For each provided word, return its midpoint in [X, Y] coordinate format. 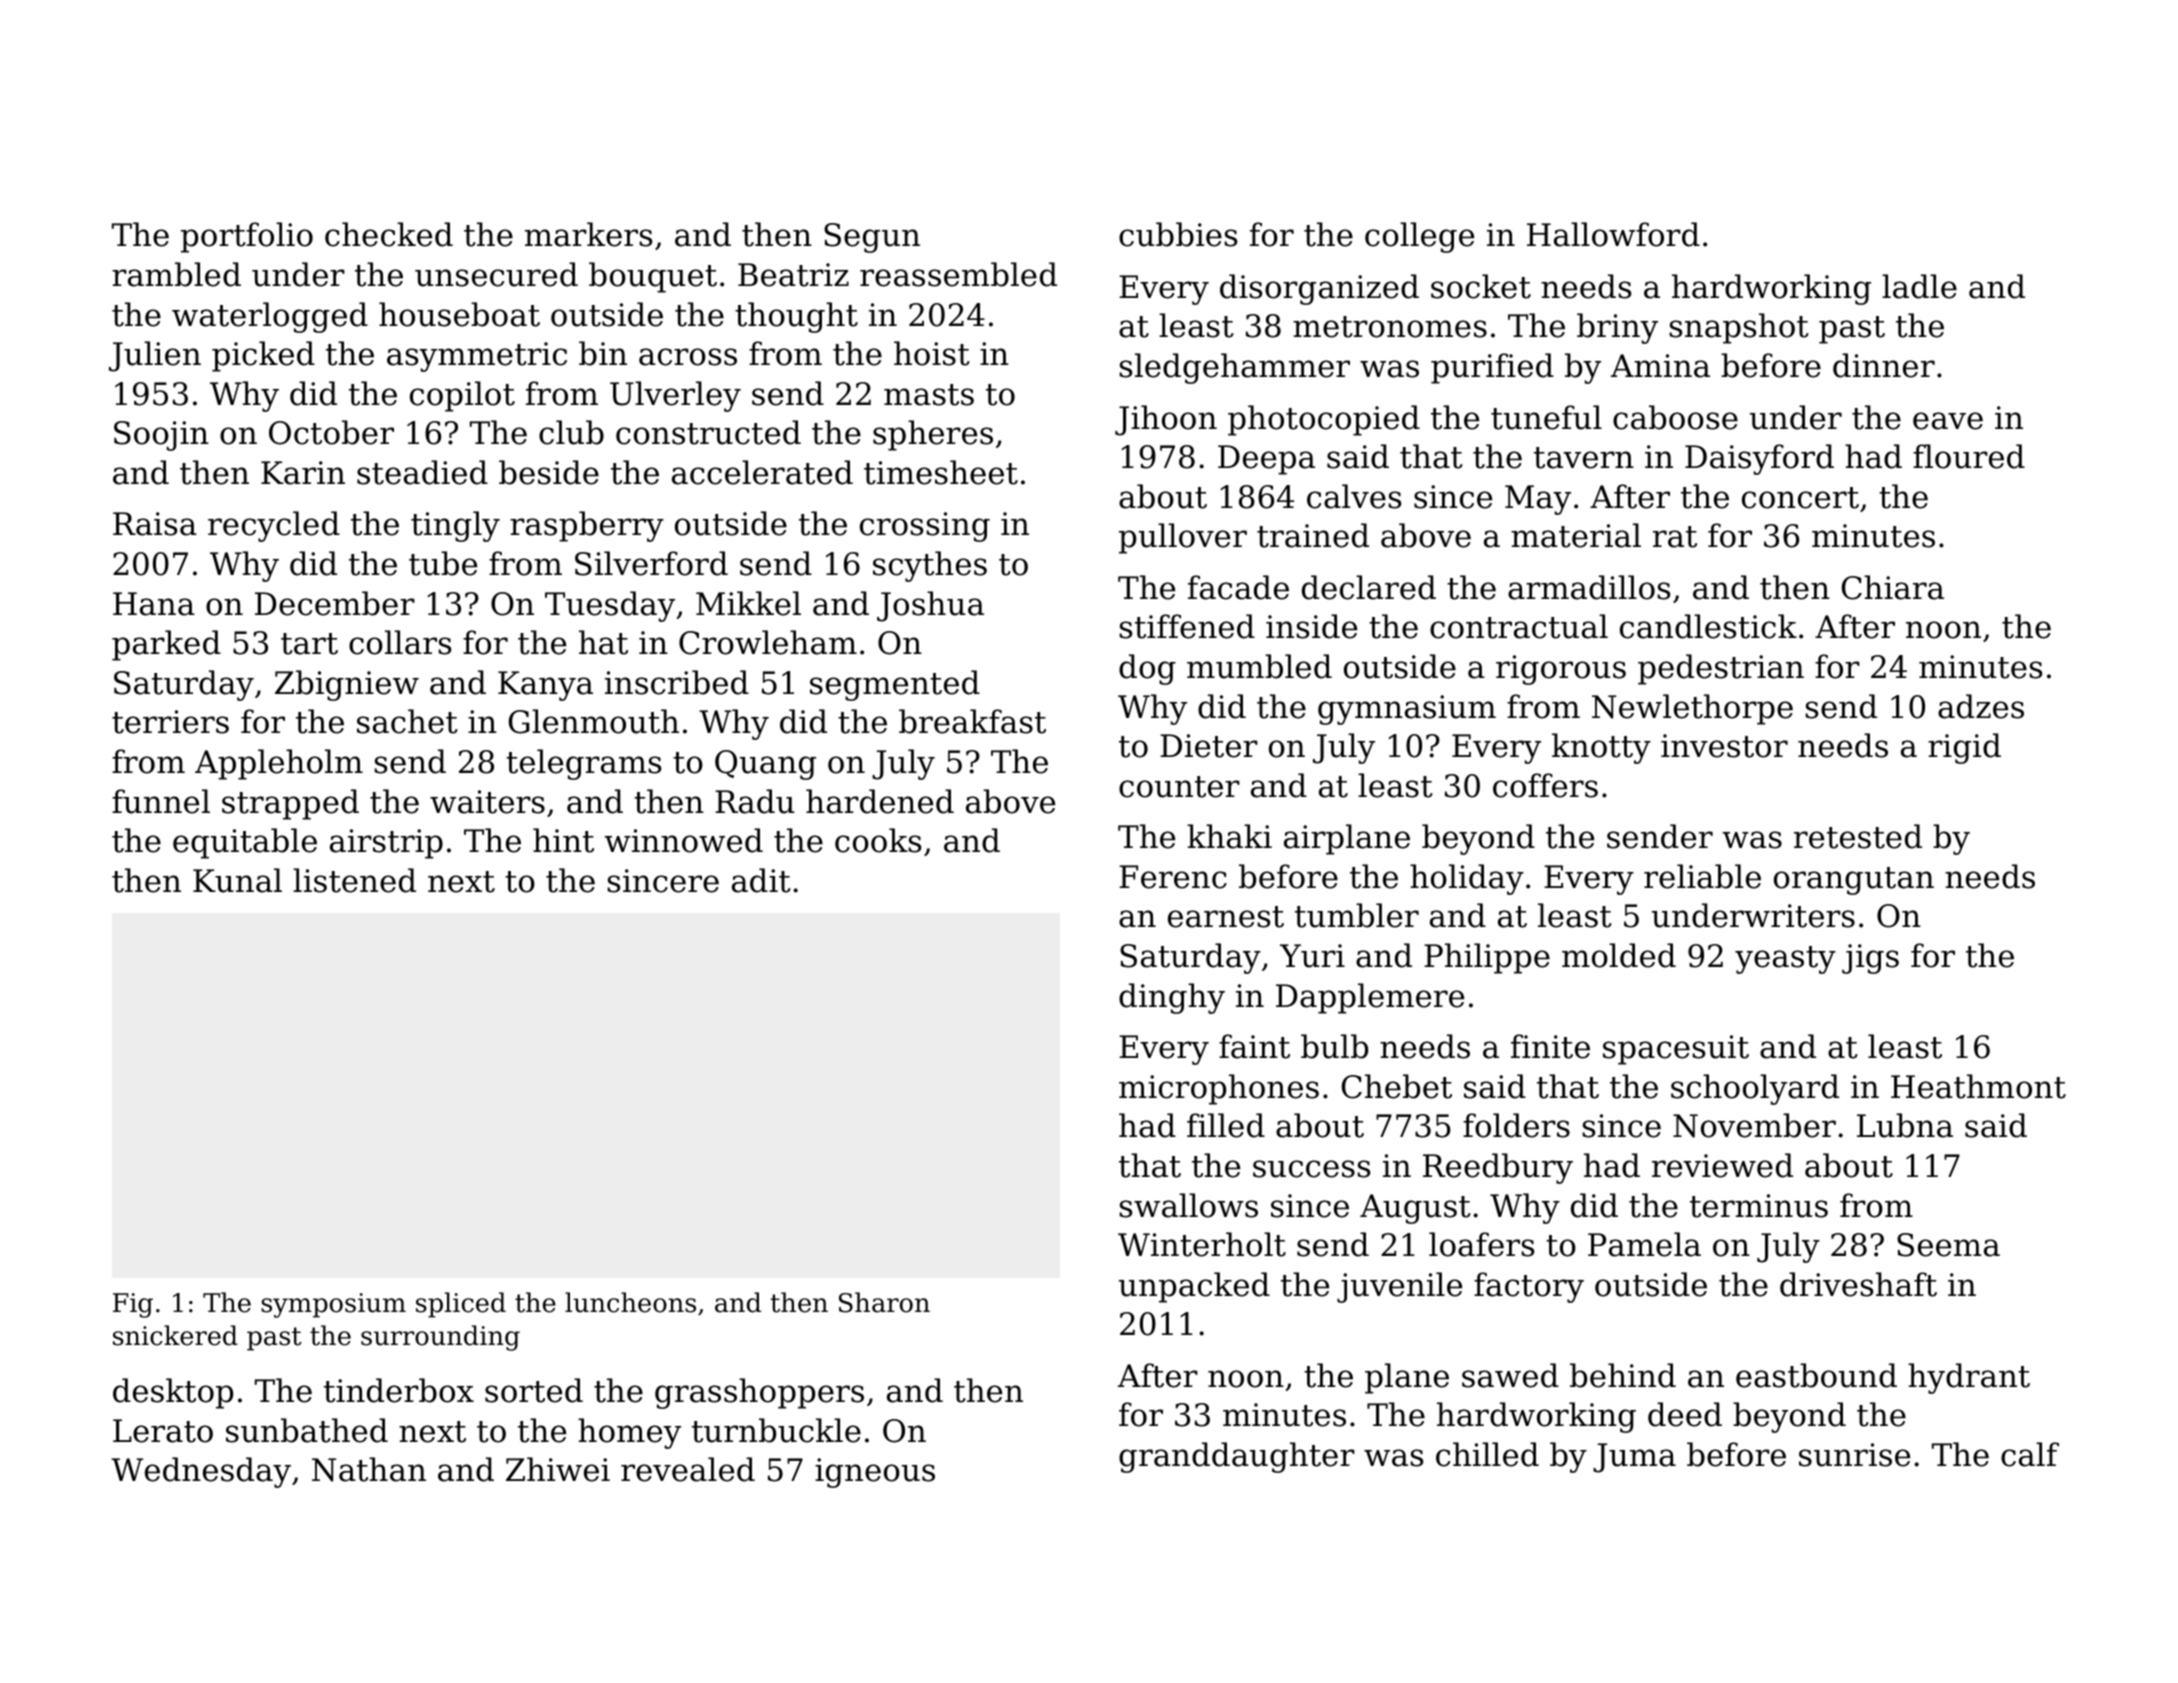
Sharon [884, 1302]
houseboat [459, 314]
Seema [1948, 1245]
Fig [133, 1305]
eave [1948, 421]
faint [1254, 1046]
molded [1619, 955]
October [331, 432]
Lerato [163, 1431]
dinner [1884, 365]
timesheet [941, 472]
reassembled [958, 274]
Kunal [237, 880]
